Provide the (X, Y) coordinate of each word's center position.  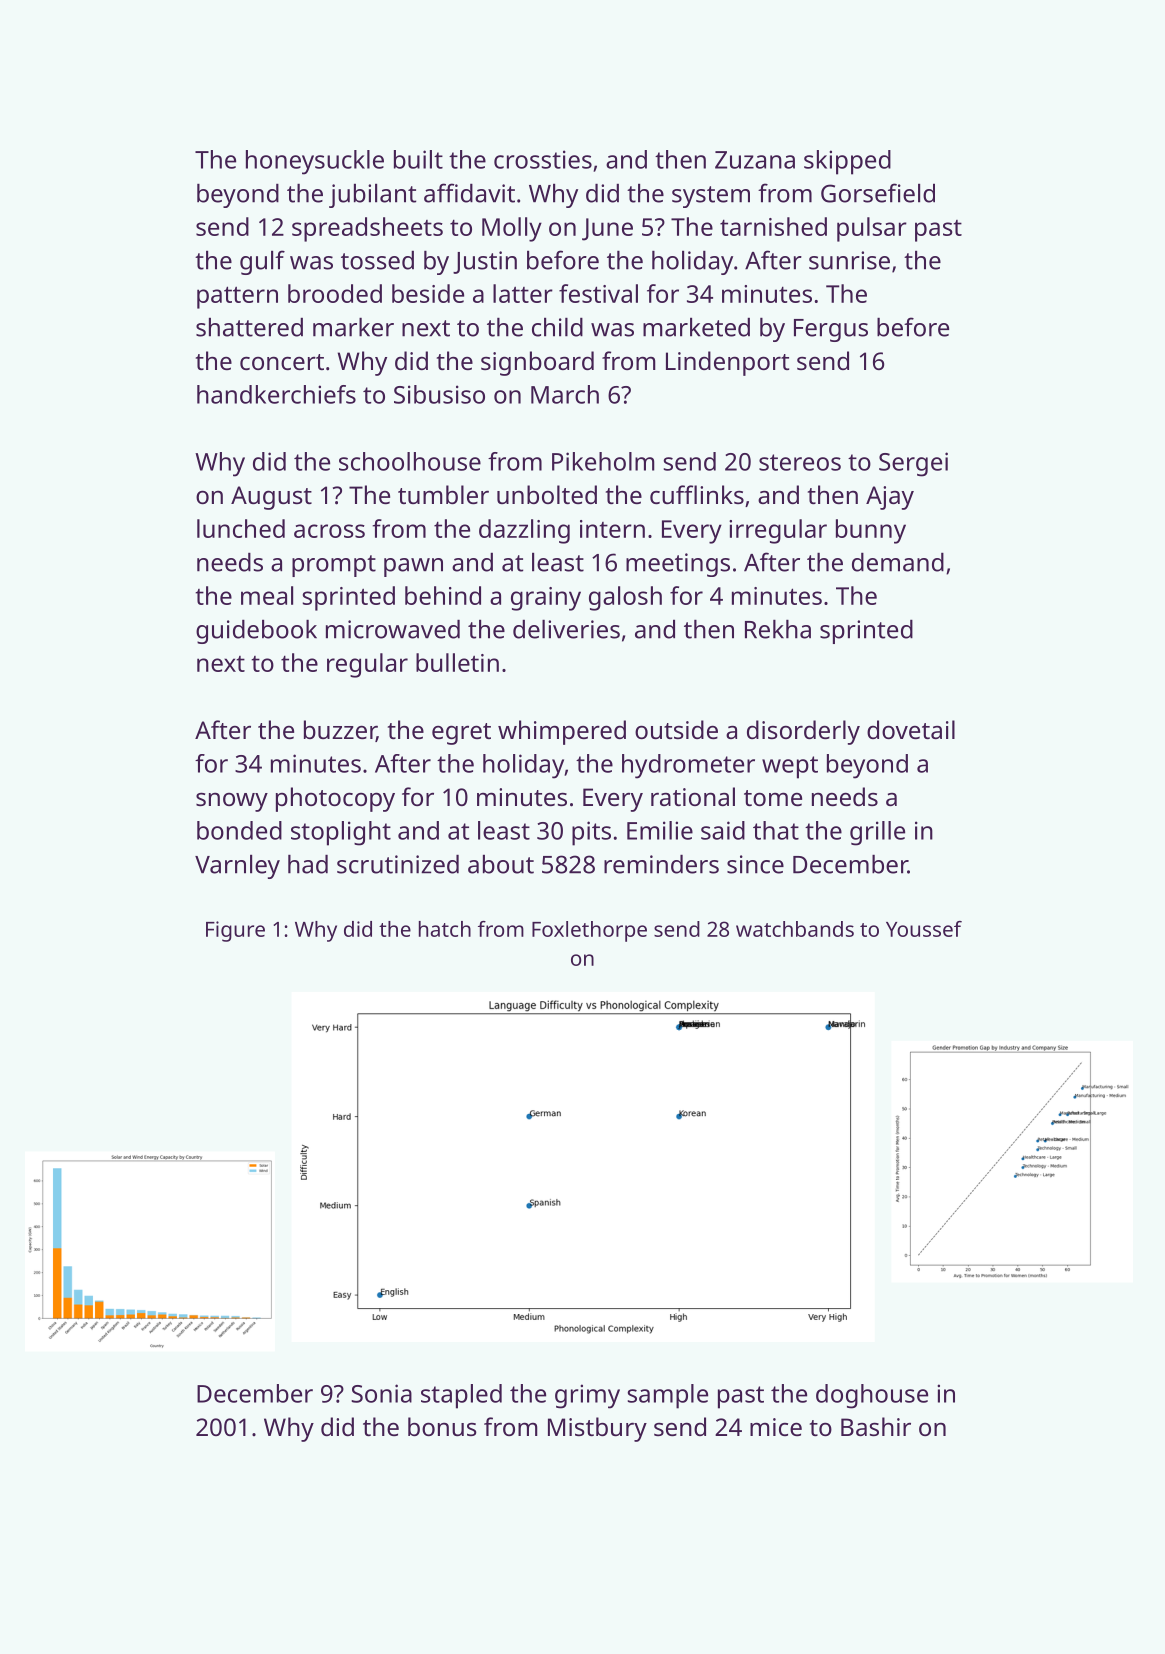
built (418, 159)
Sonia (381, 1393)
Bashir (876, 1426)
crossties (543, 159)
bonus (442, 1426)
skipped (847, 162)
